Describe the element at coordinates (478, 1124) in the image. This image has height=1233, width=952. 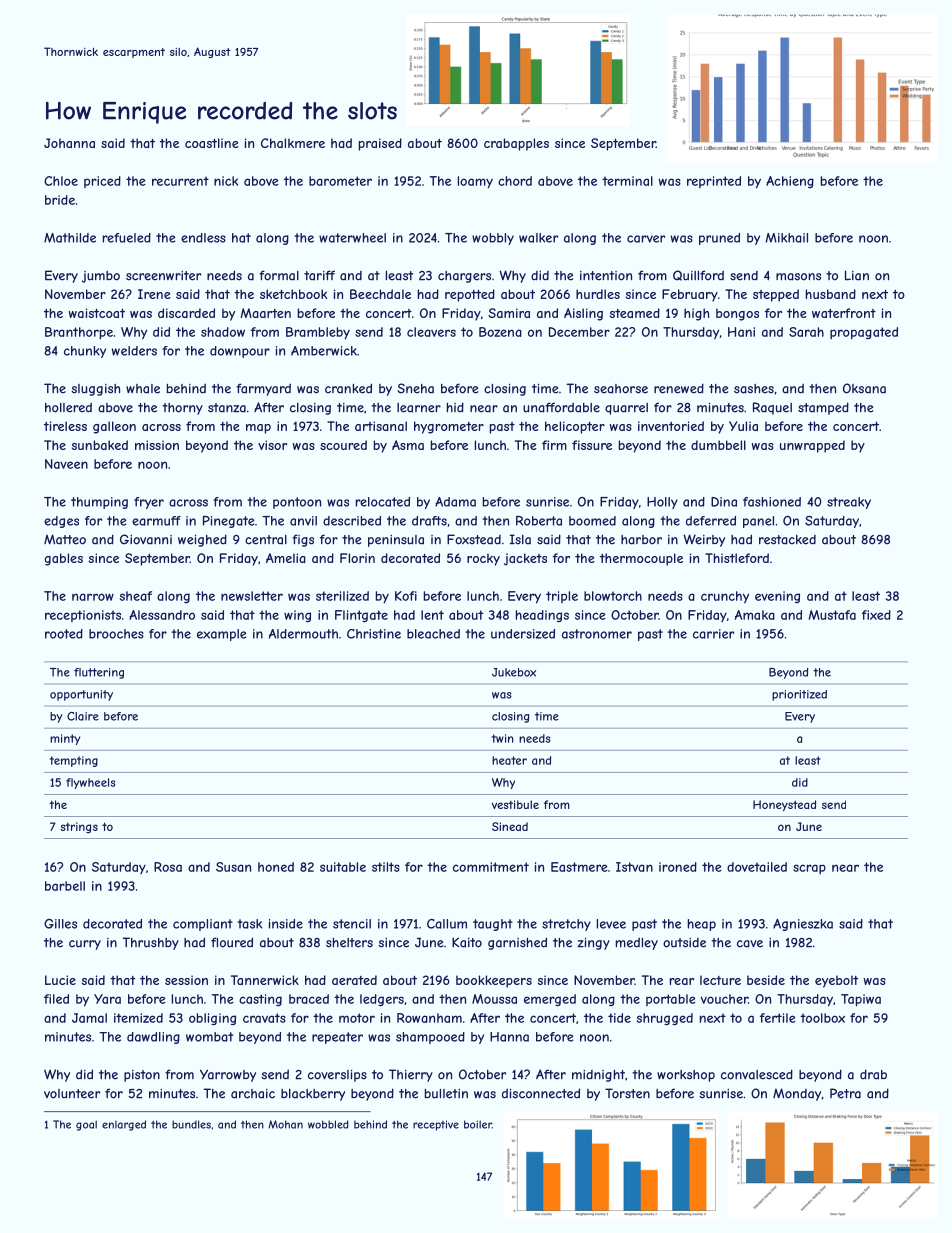
I see `boiler` at that location.
